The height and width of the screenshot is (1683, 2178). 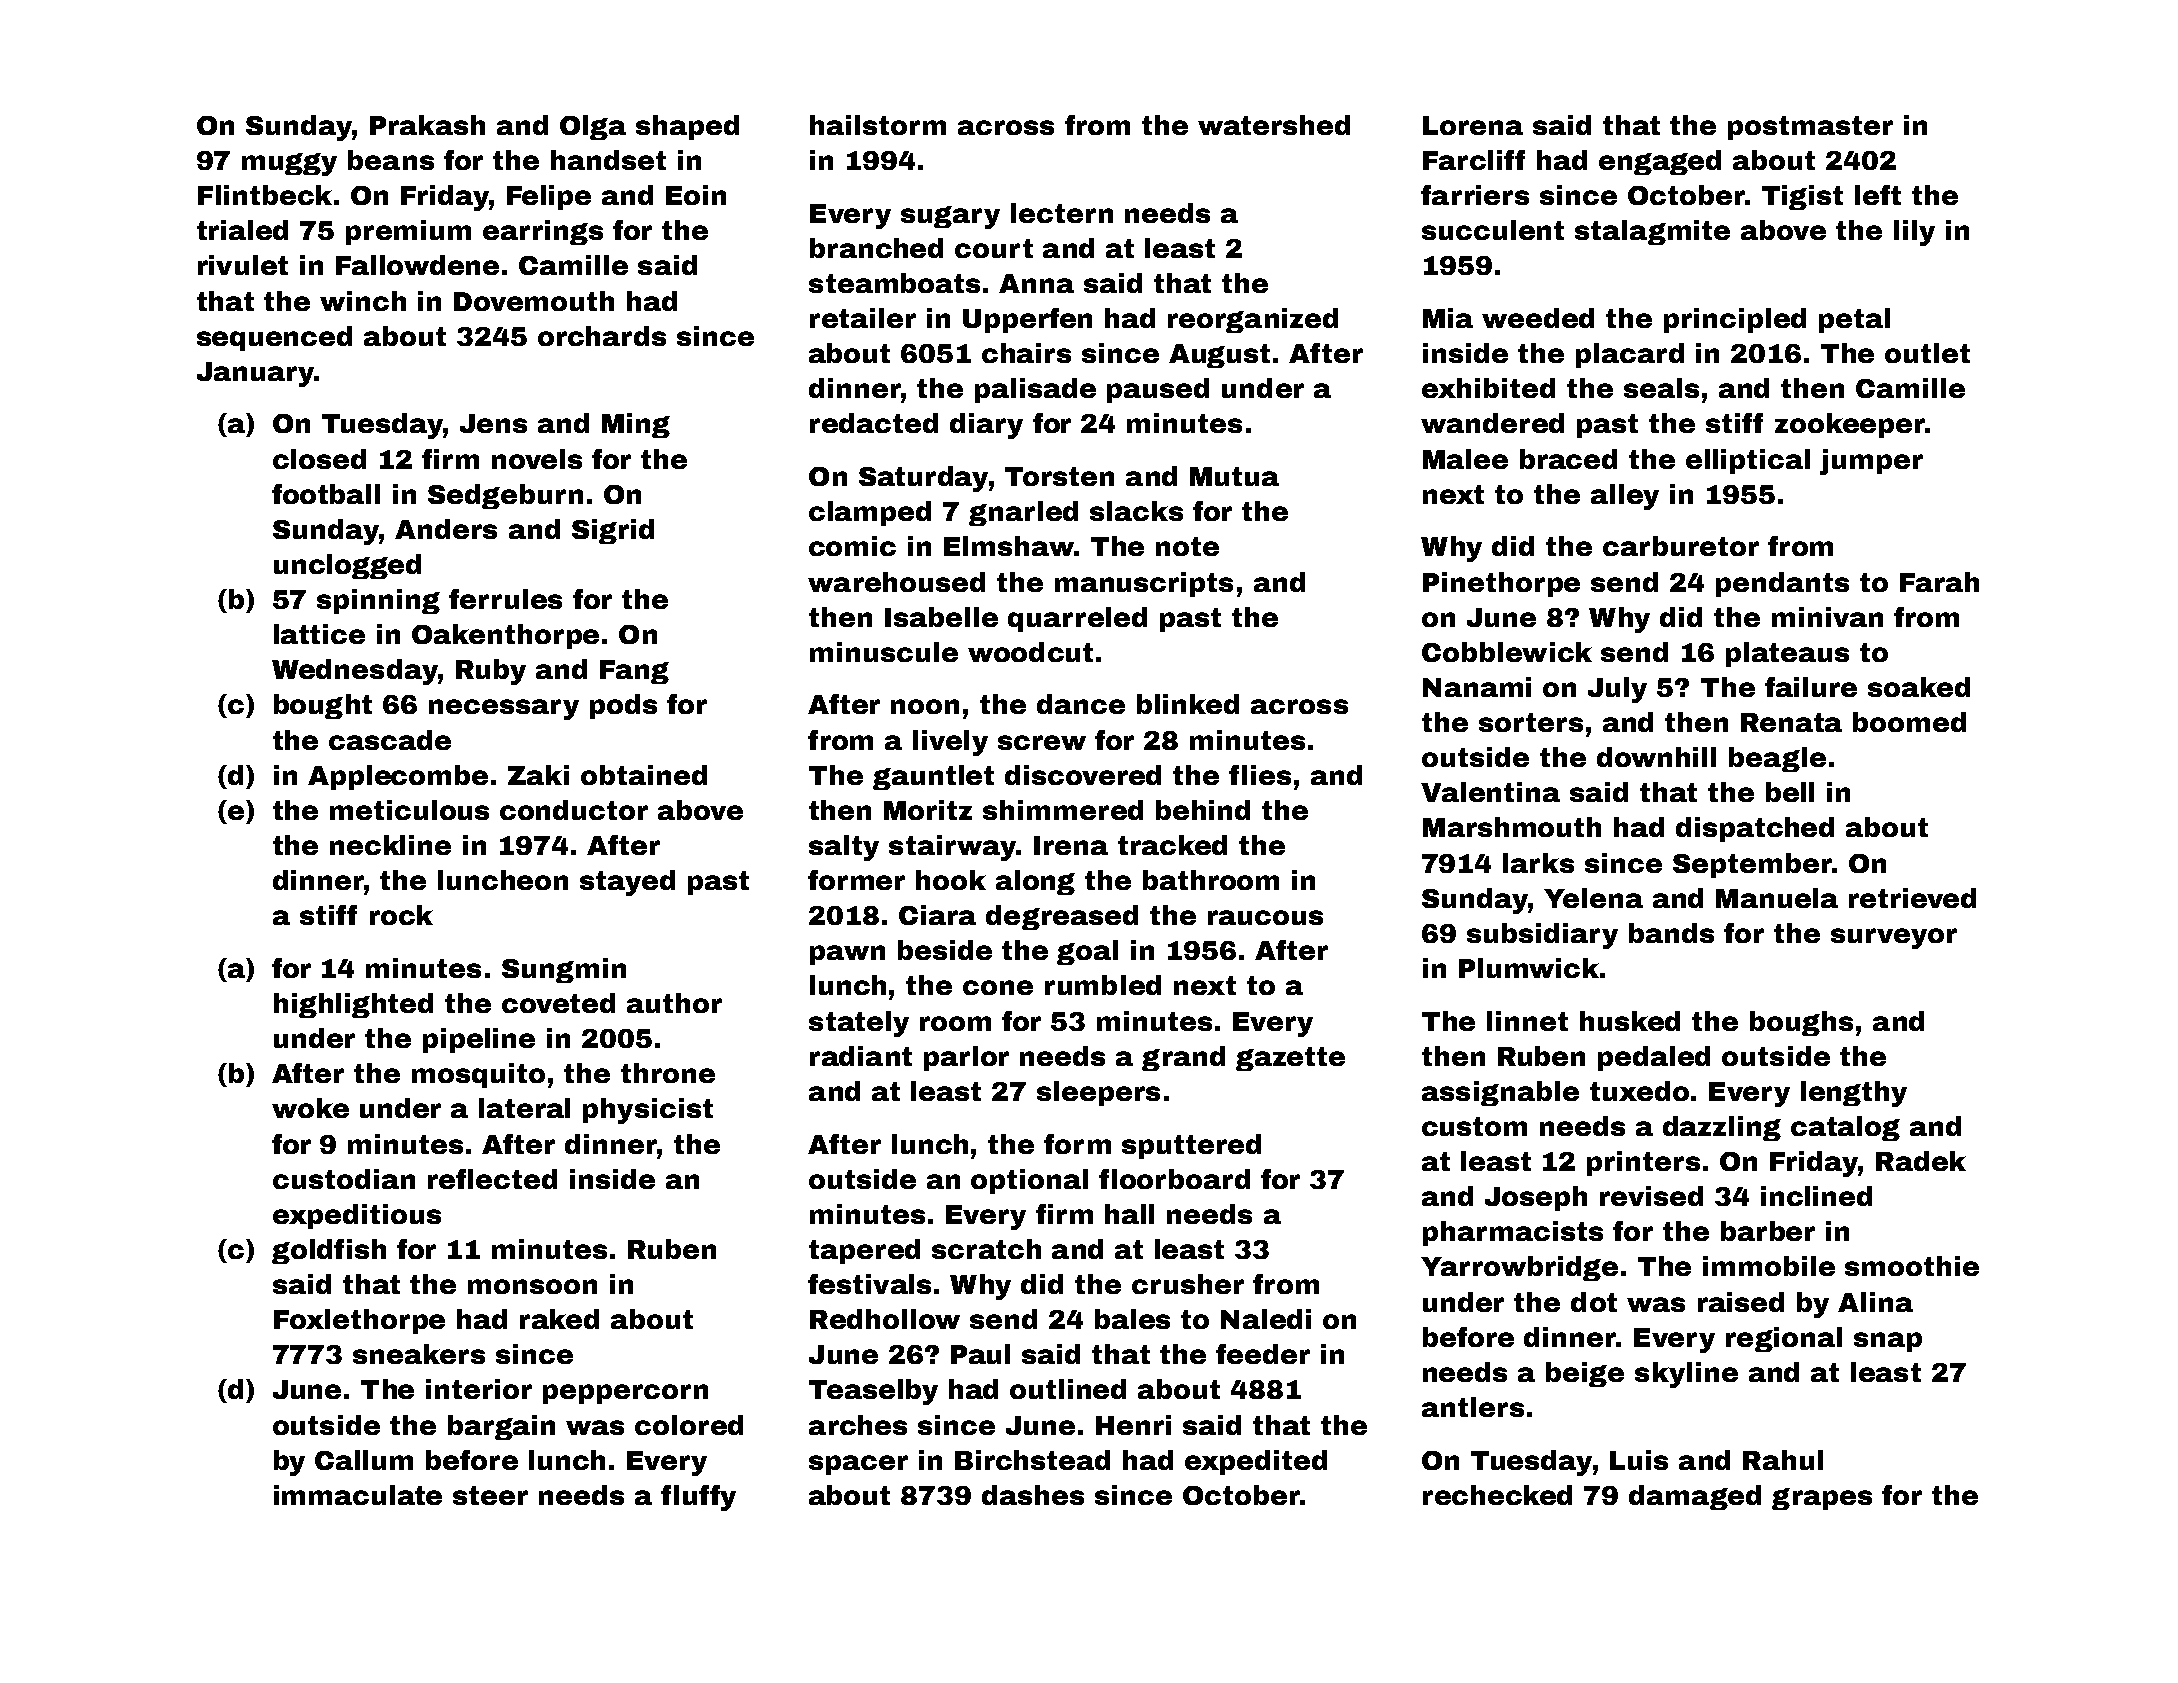 What do you see at coordinates (986, 1249) in the screenshot?
I see `scratch` at bounding box center [986, 1249].
